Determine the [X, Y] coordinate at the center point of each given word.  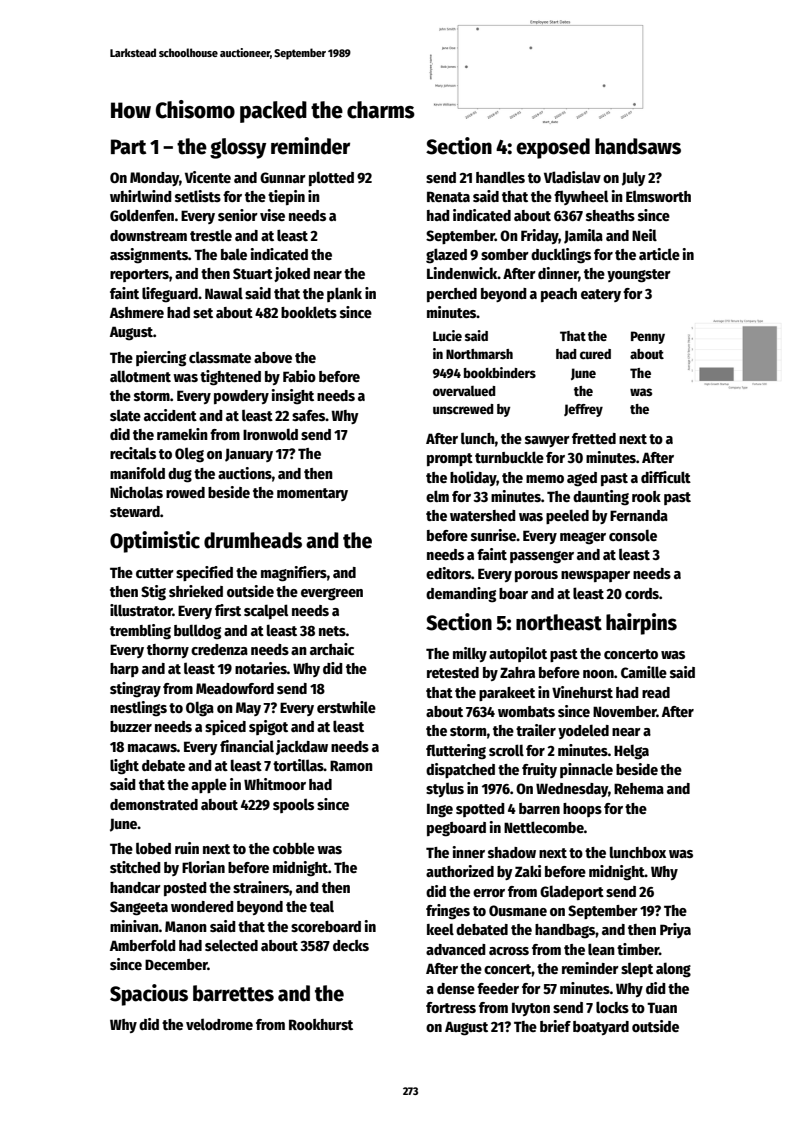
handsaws [638, 146]
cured [595, 354]
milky [470, 654]
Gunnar [283, 177]
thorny [168, 651]
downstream [148, 235]
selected [231, 945]
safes [309, 415]
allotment [140, 376]
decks [351, 945]
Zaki [528, 871]
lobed [153, 848]
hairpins [641, 624]
